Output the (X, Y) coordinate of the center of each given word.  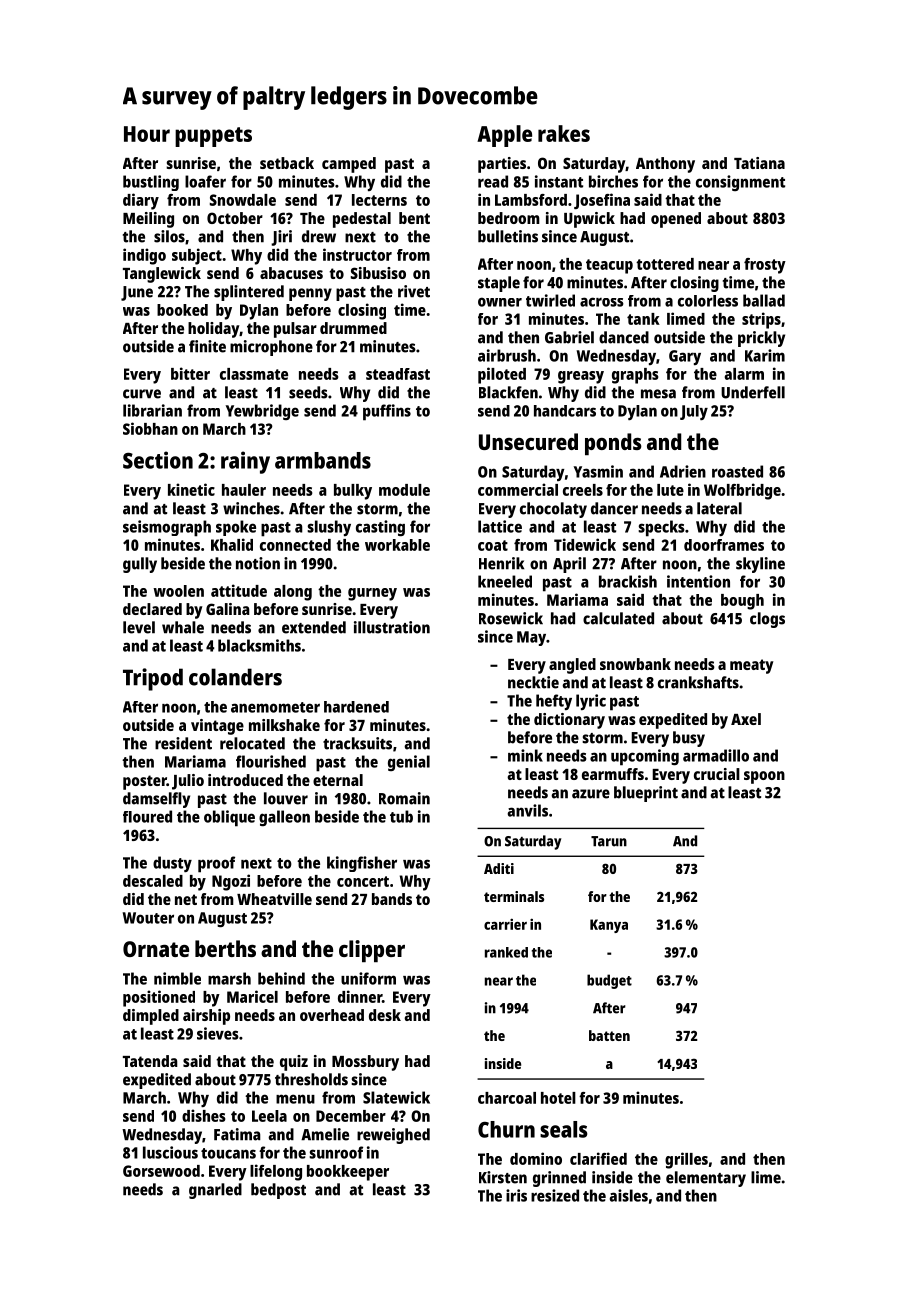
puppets (213, 137)
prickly (761, 339)
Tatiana (759, 163)
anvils (527, 810)
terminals (514, 896)
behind (281, 978)
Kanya (609, 926)
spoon (764, 777)
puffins (387, 412)
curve (142, 394)
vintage (217, 727)
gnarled (215, 1191)
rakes (564, 133)
